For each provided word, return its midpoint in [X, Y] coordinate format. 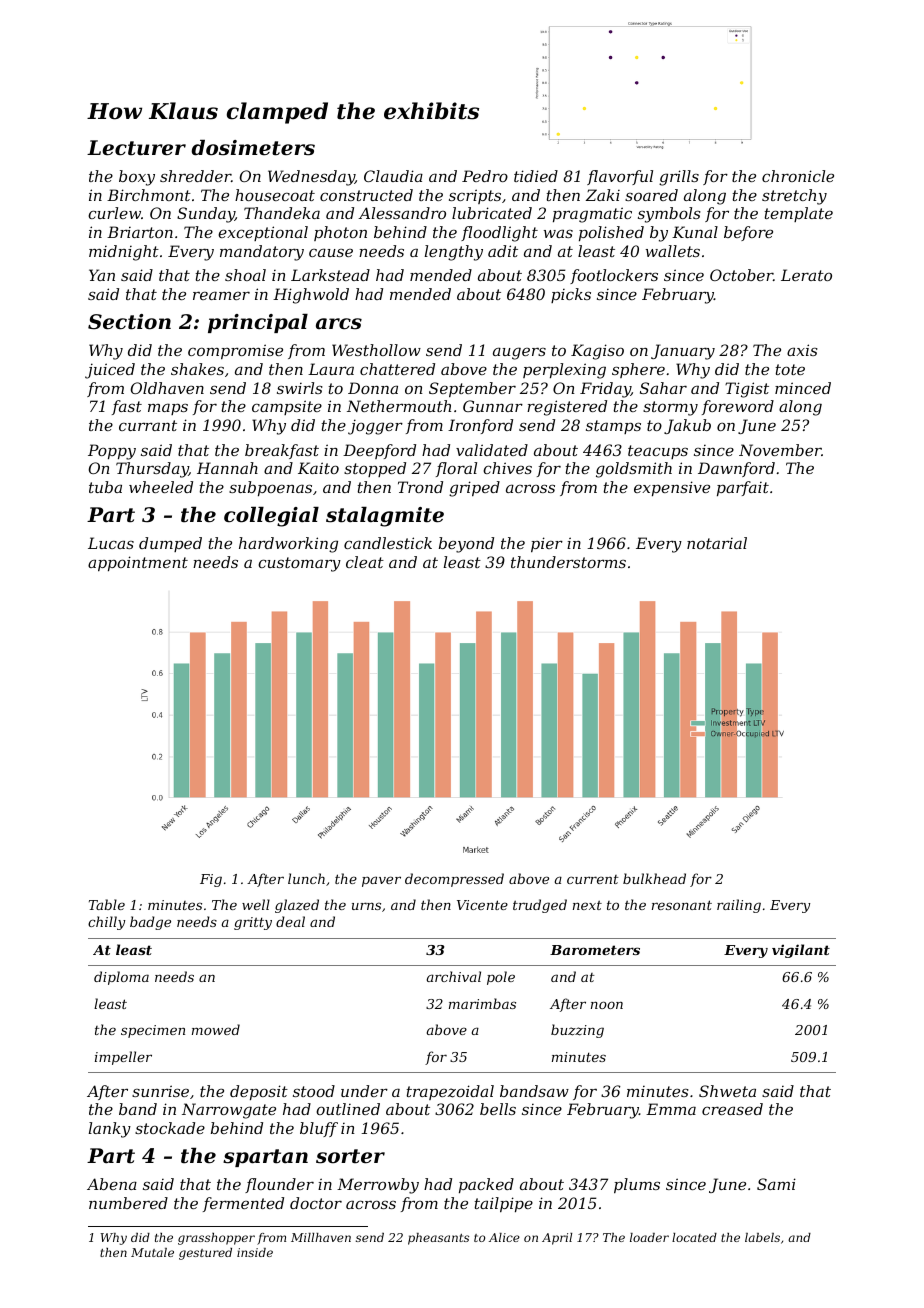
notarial [717, 543]
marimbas [482, 1003]
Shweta [727, 1091]
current [593, 879]
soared [651, 195]
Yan [102, 275]
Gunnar [493, 406]
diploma [121, 978]
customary [299, 564]
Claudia [393, 176]
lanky [110, 1130]
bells [498, 1109]
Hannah [227, 468]
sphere [638, 370]
